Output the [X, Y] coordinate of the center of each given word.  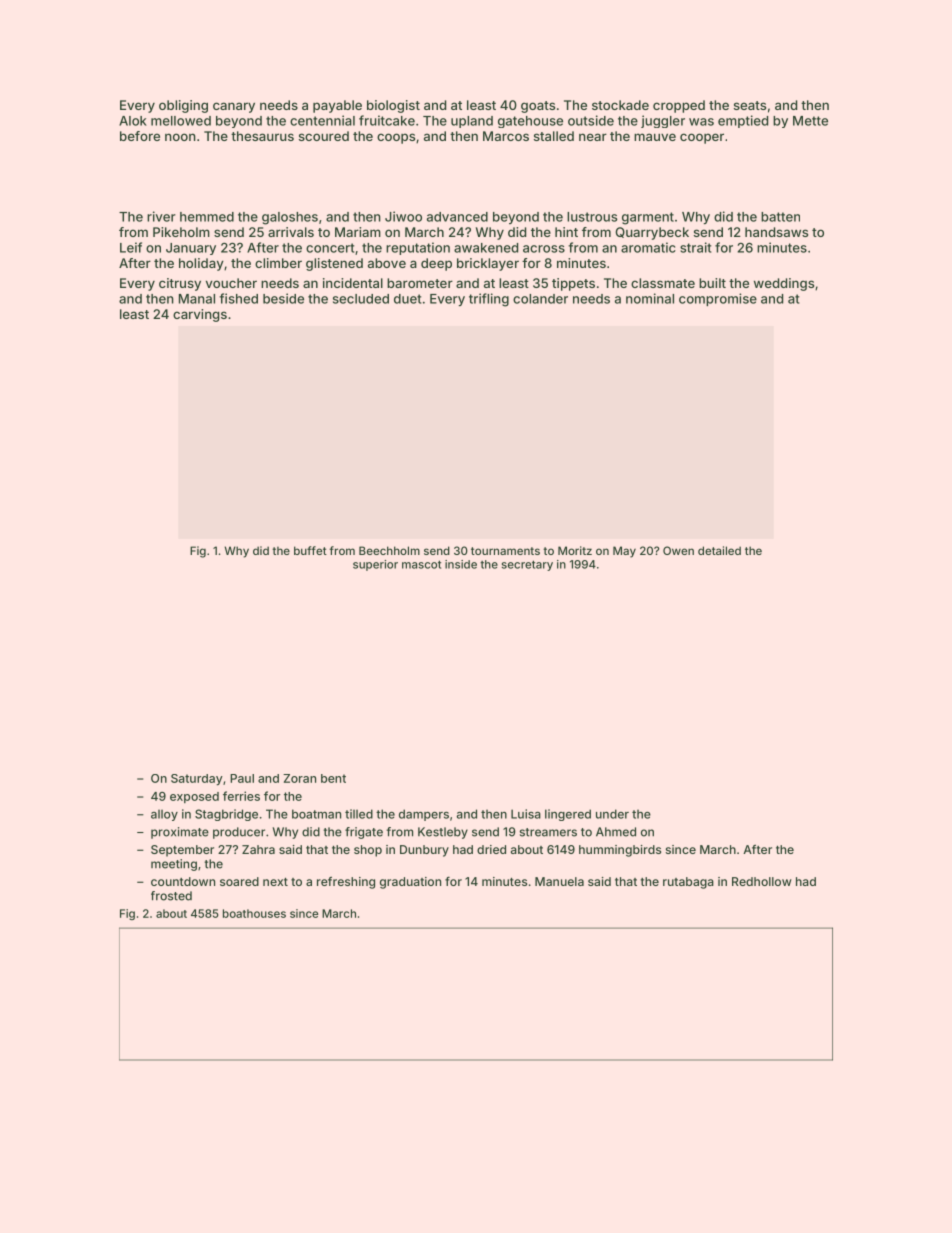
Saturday [197, 780]
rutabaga [688, 883]
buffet [310, 550]
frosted [171, 896]
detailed [719, 550]
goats [538, 107]
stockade [620, 105]
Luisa [526, 814]
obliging [183, 106]
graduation [410, 883]
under [612, 814]
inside [461, 564]
